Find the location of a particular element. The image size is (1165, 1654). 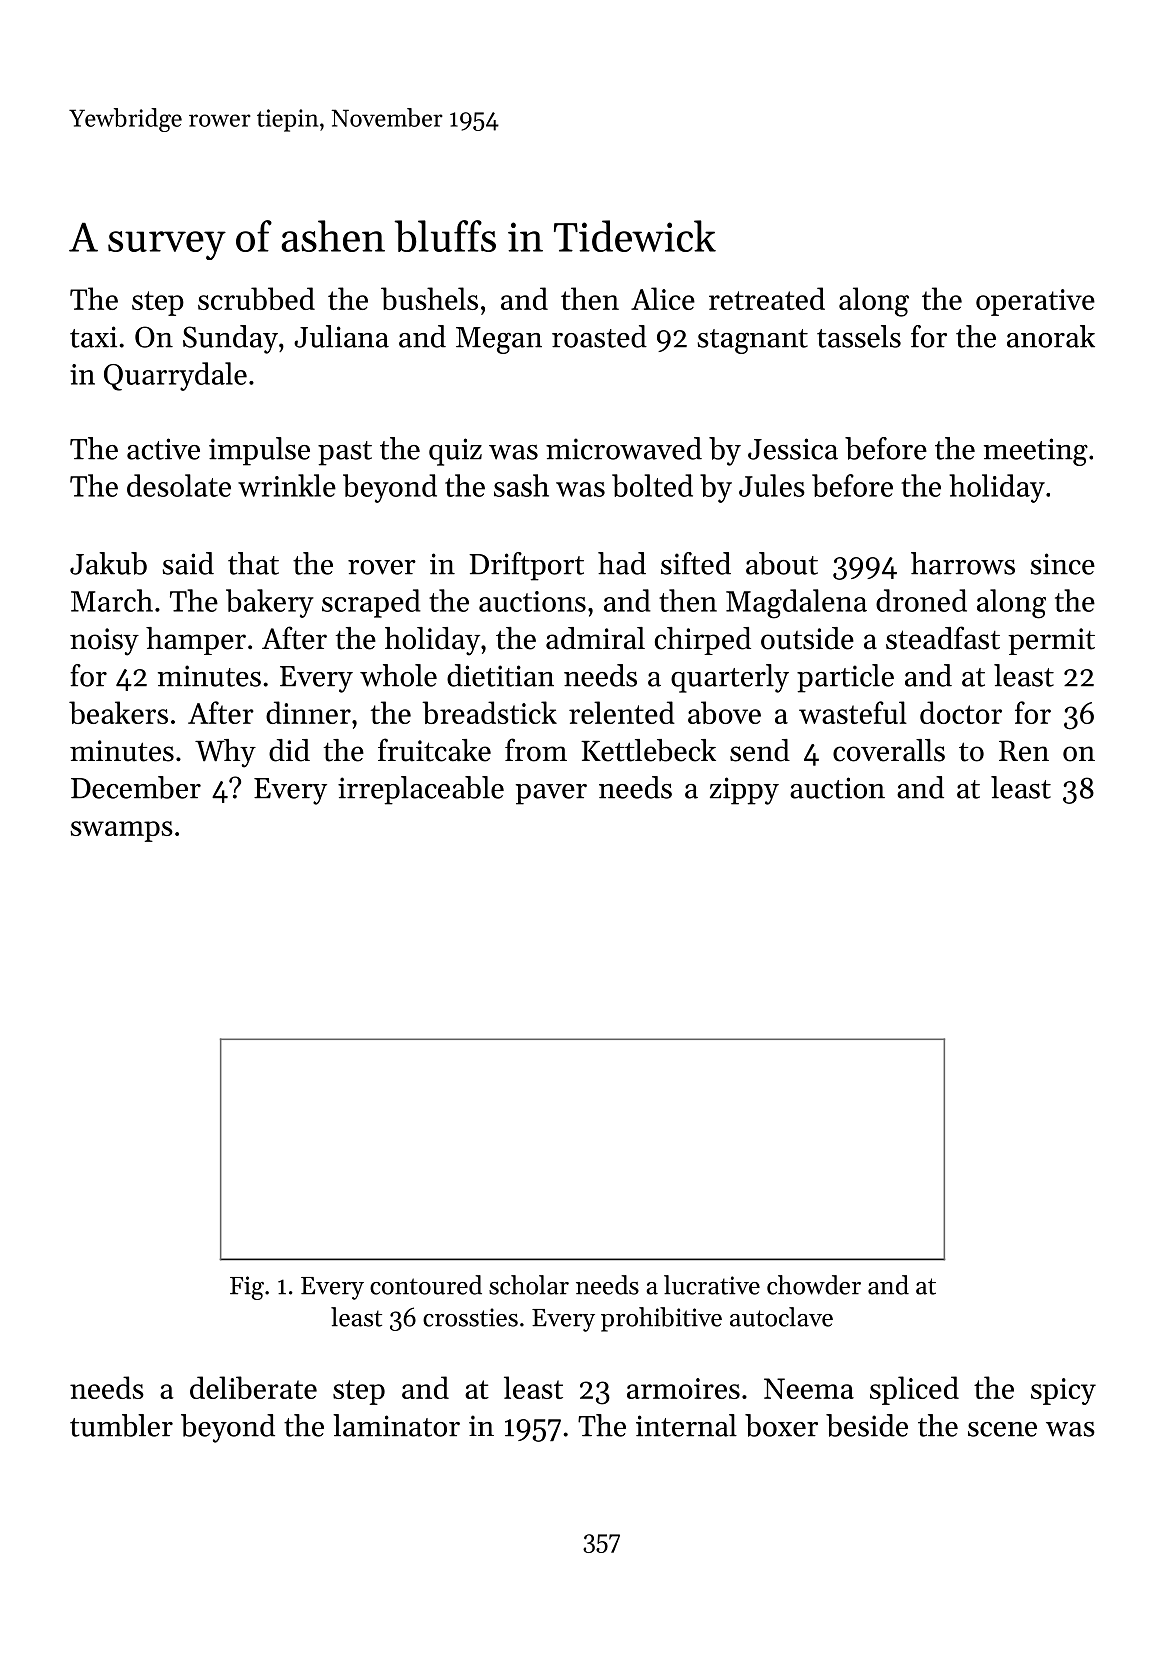

boxer is located at coordinates (781, 1425).
